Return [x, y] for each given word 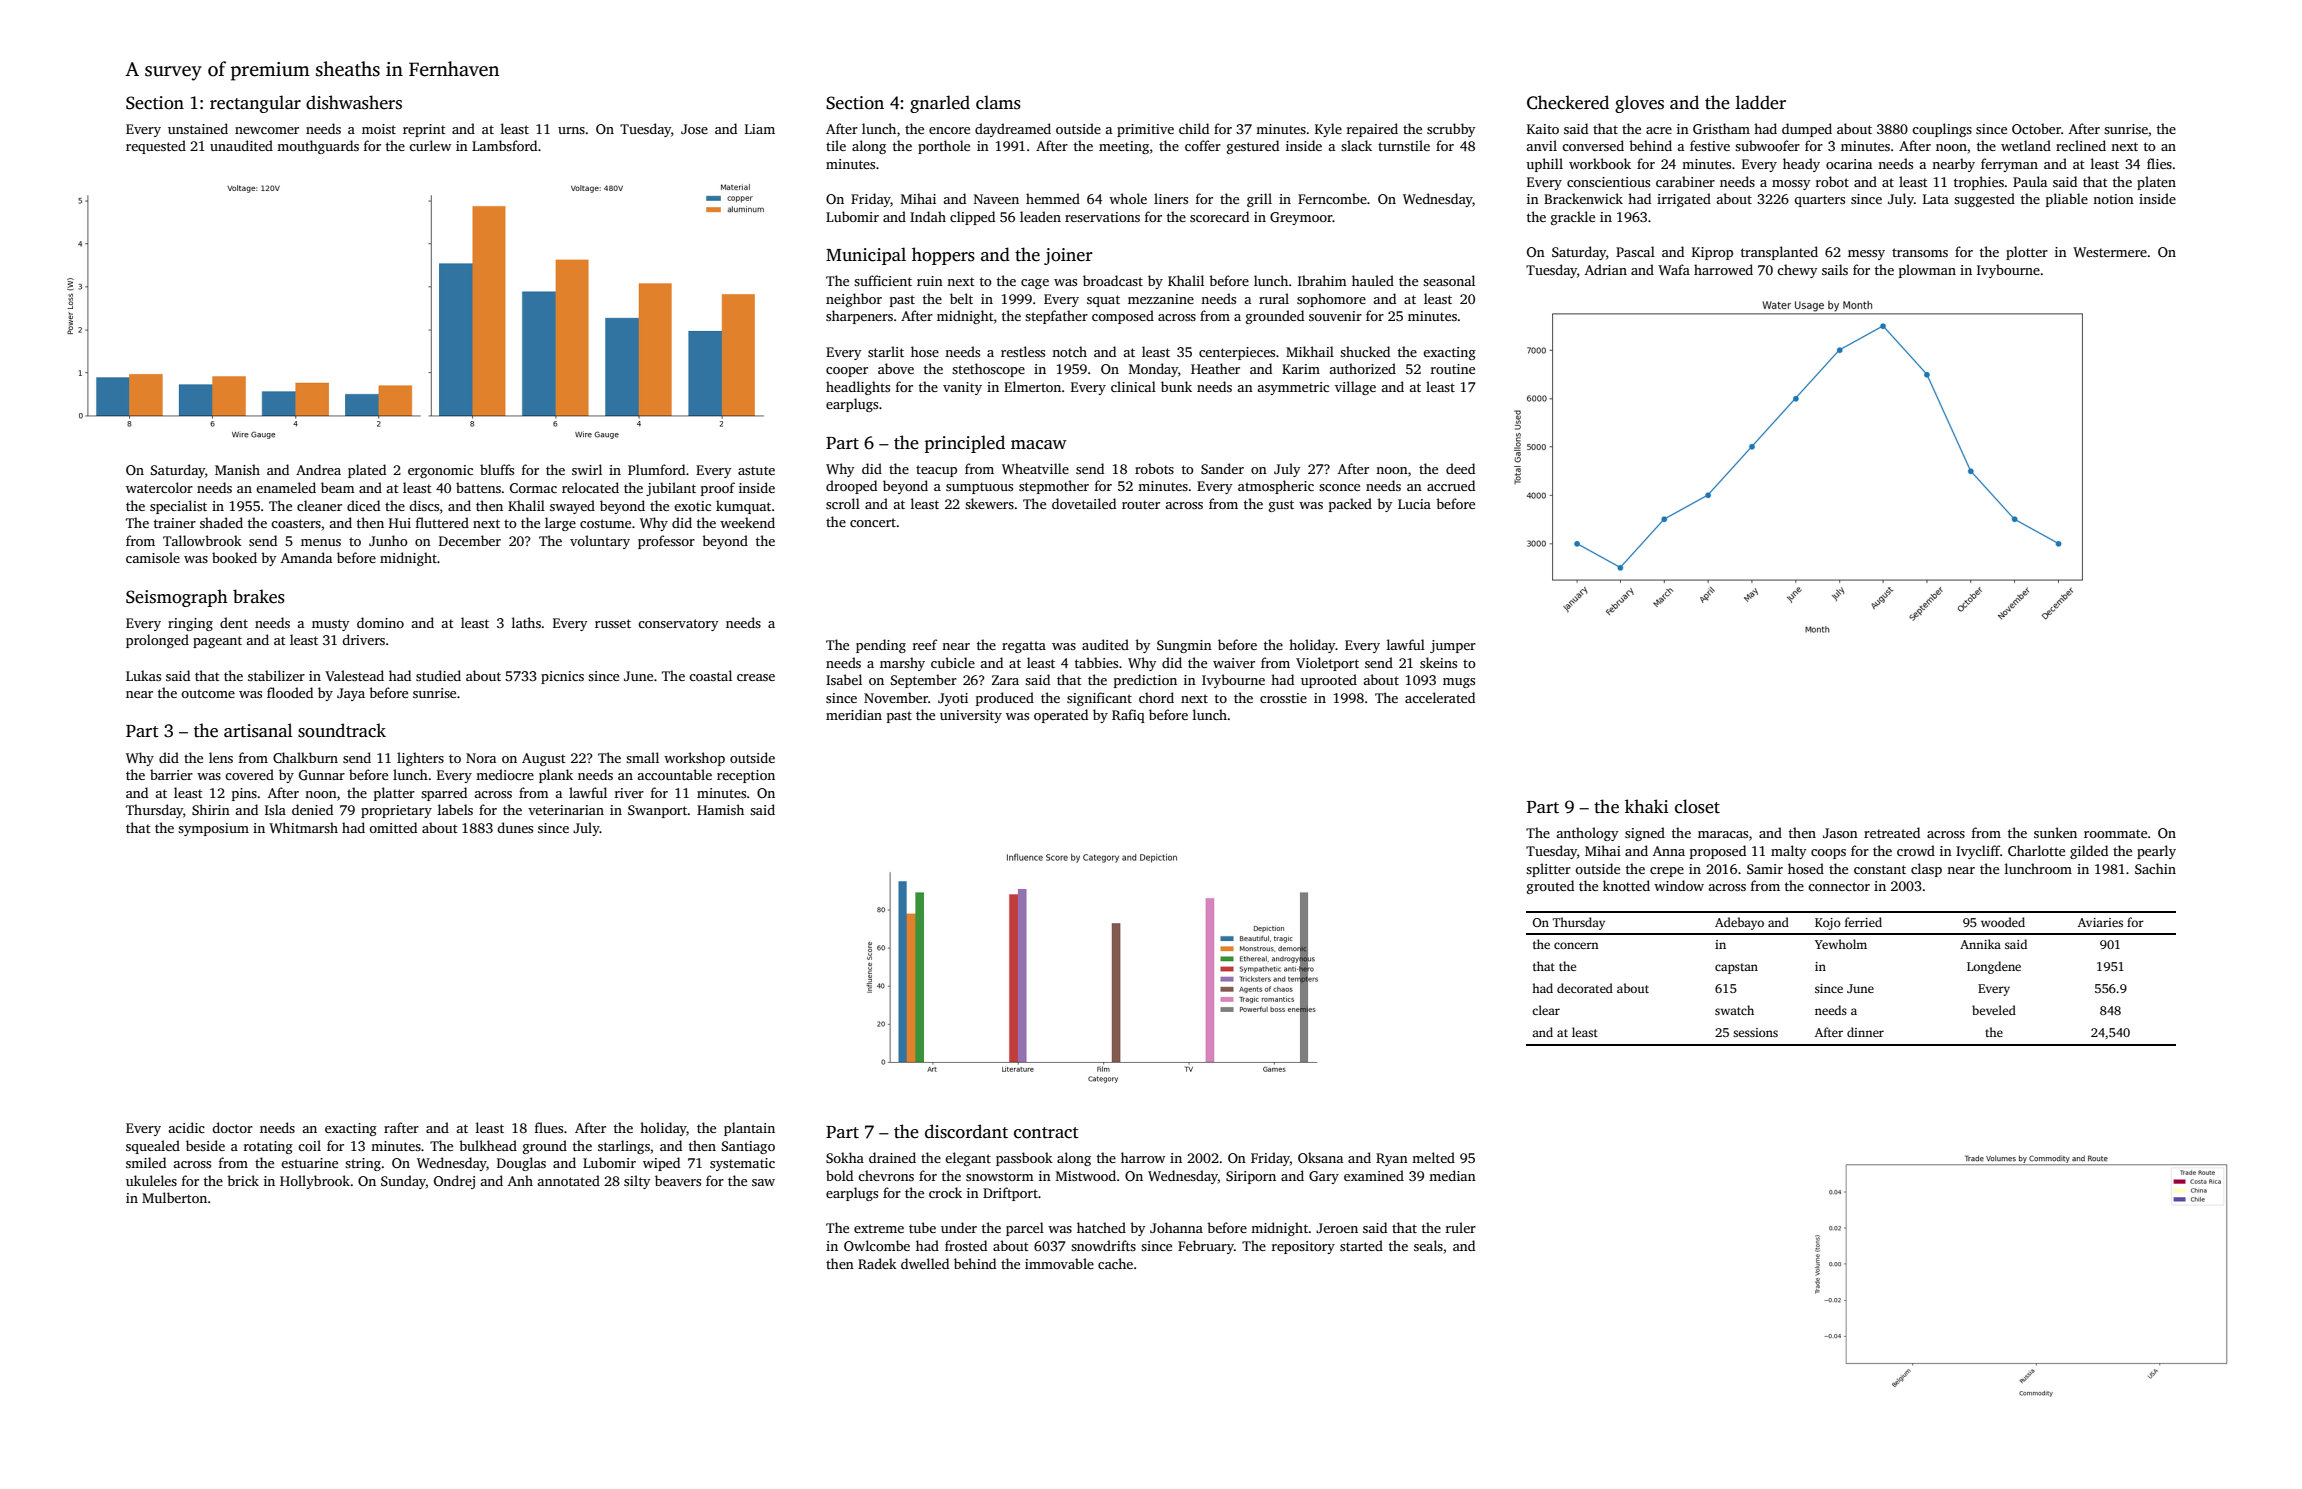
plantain [749, 1129]
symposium [213, 829]
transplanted [1779, 253]
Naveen [996, 199]
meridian [854, 714]
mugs [1459, 683]
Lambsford [504, 145]
